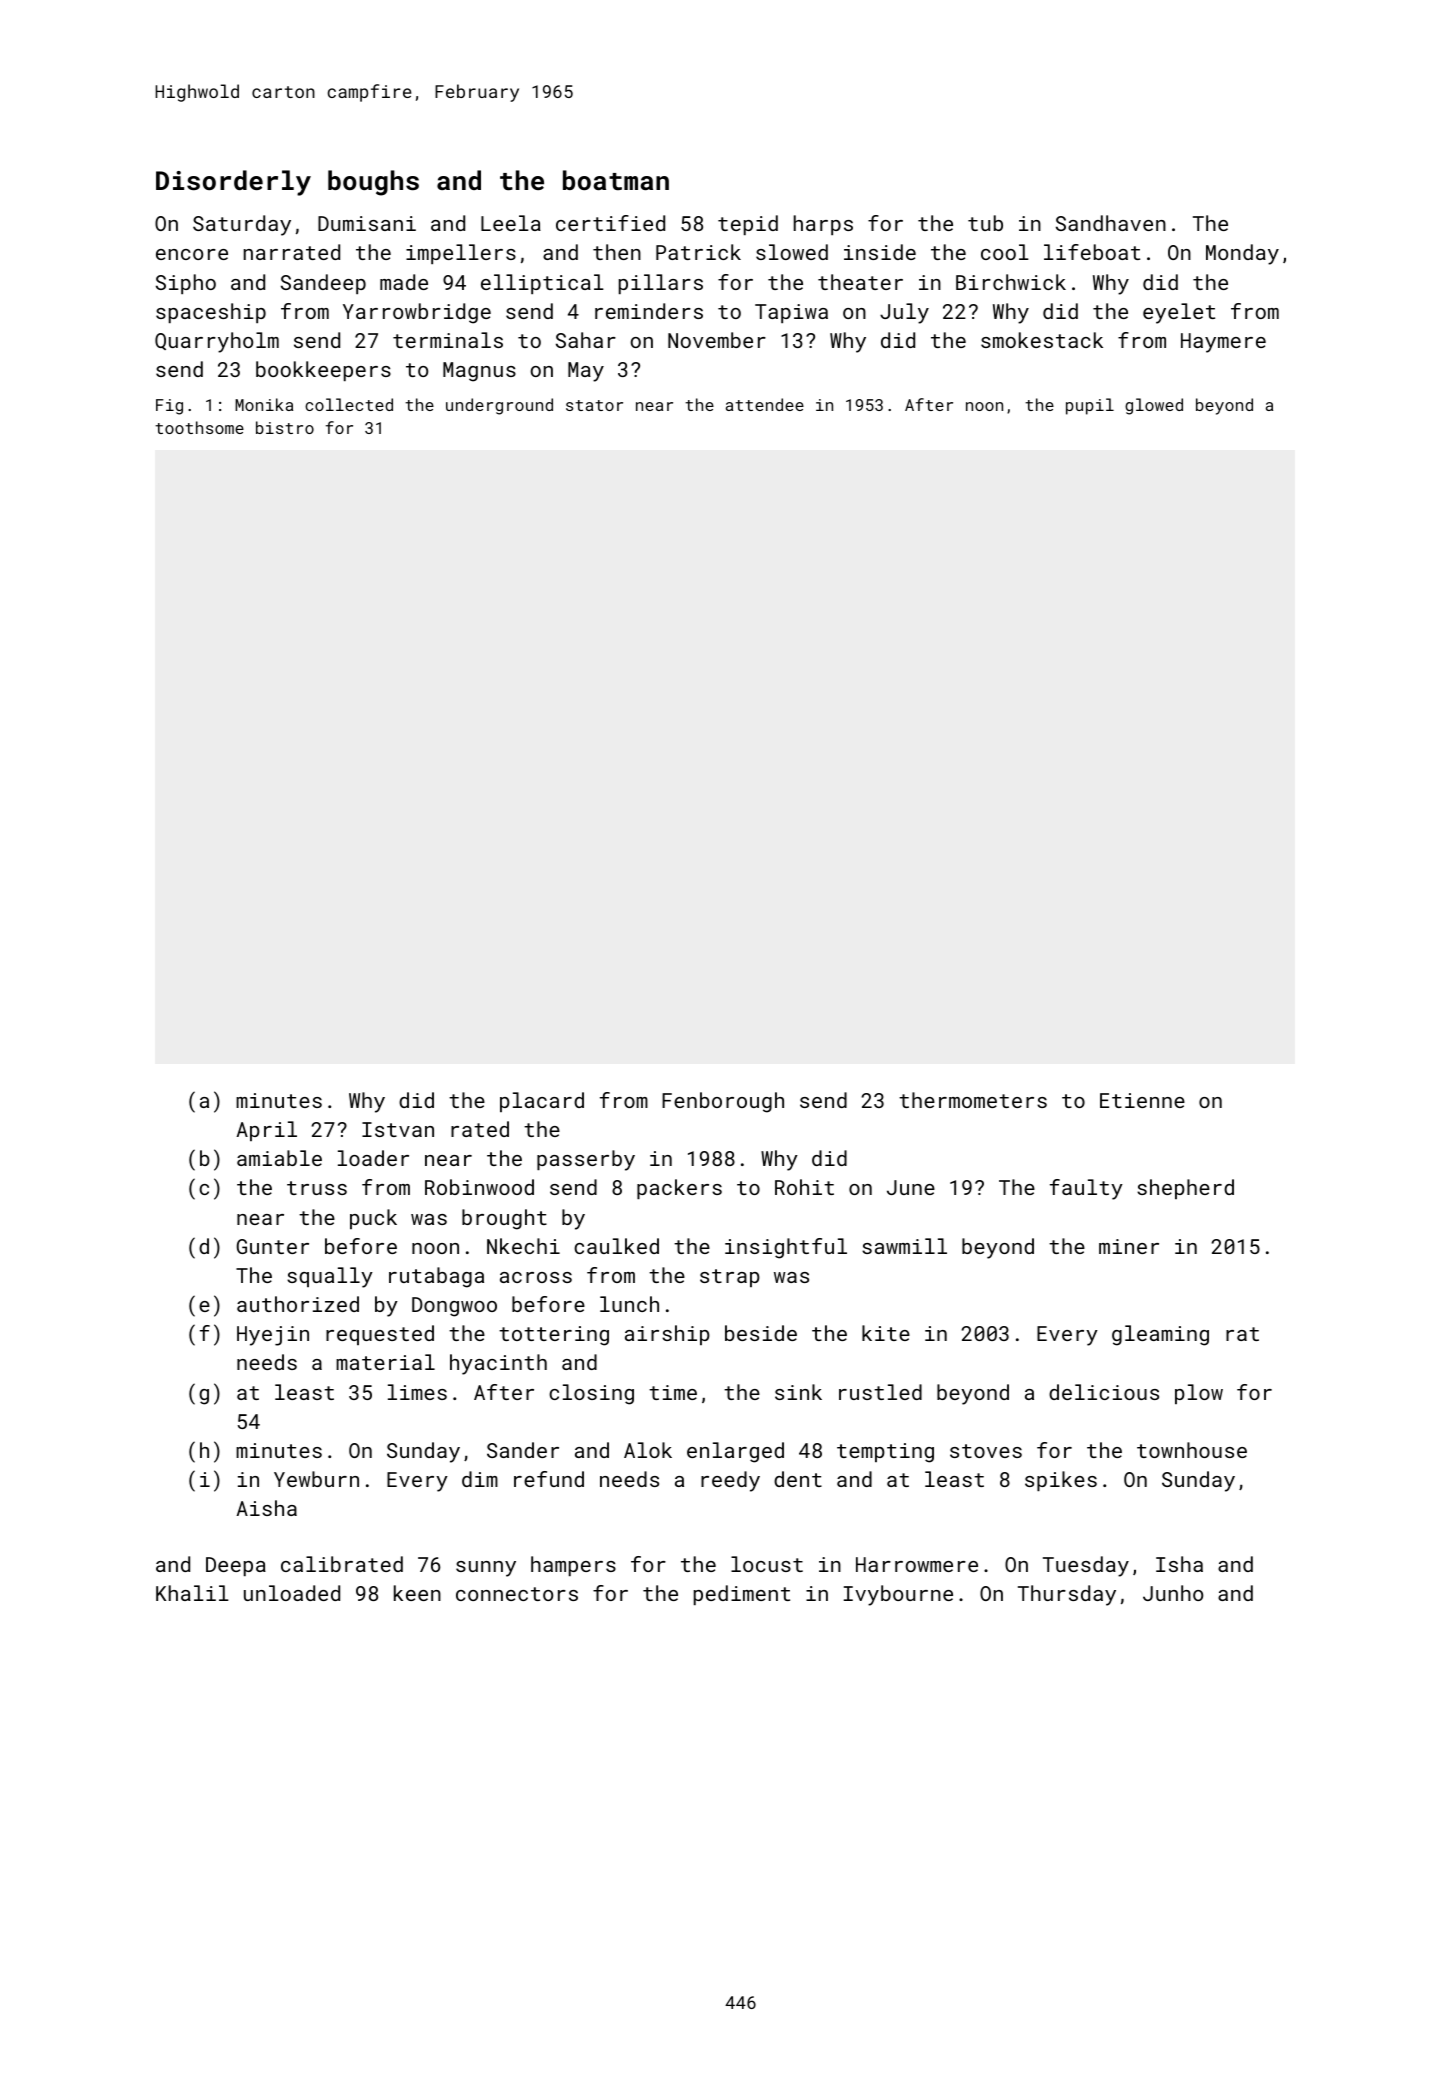 The image size is (1450, 2100). I want to click on Etienne, so click(1142, 1100).
